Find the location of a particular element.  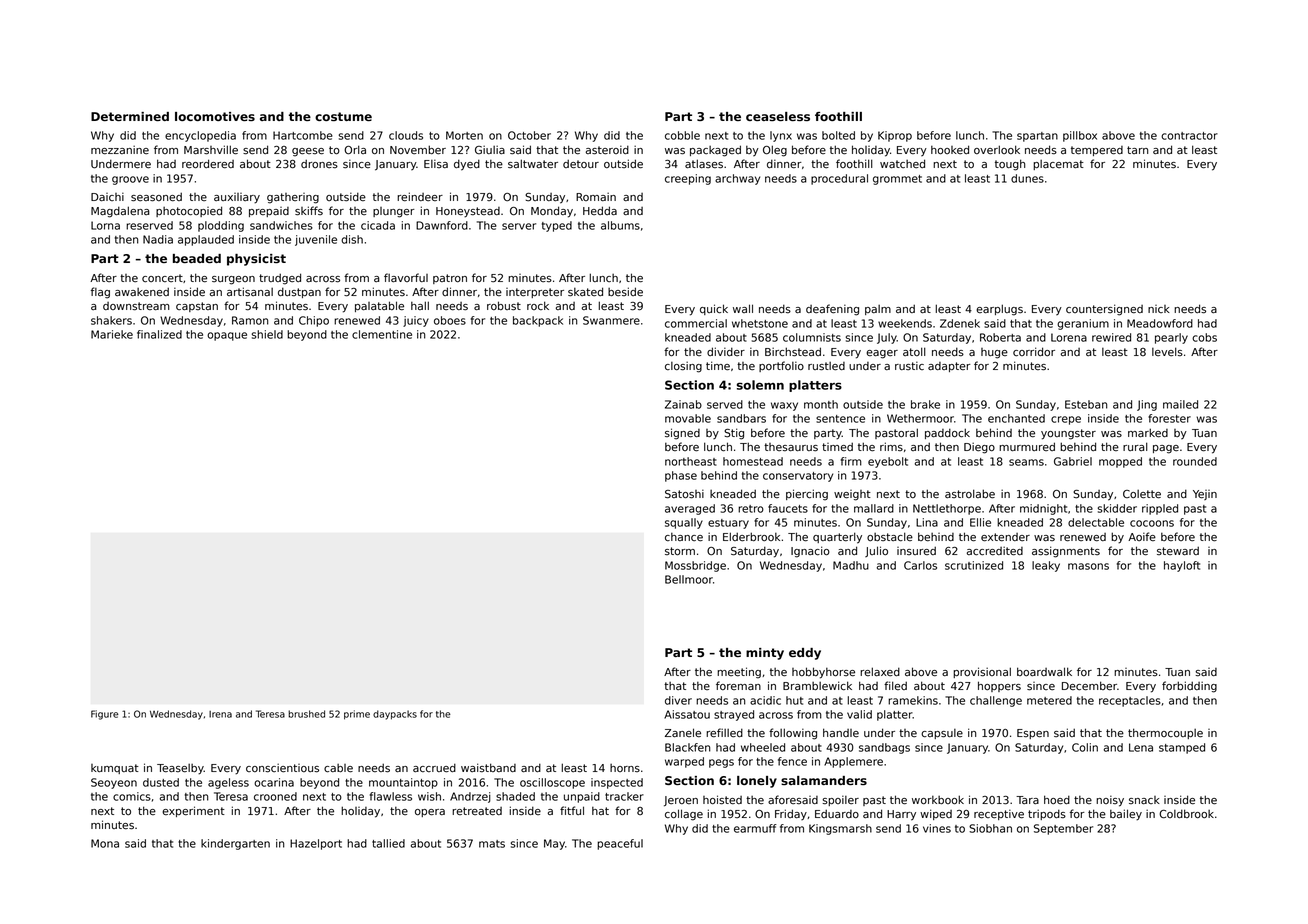

Bellmoor is located at coordinates (689, 579).
